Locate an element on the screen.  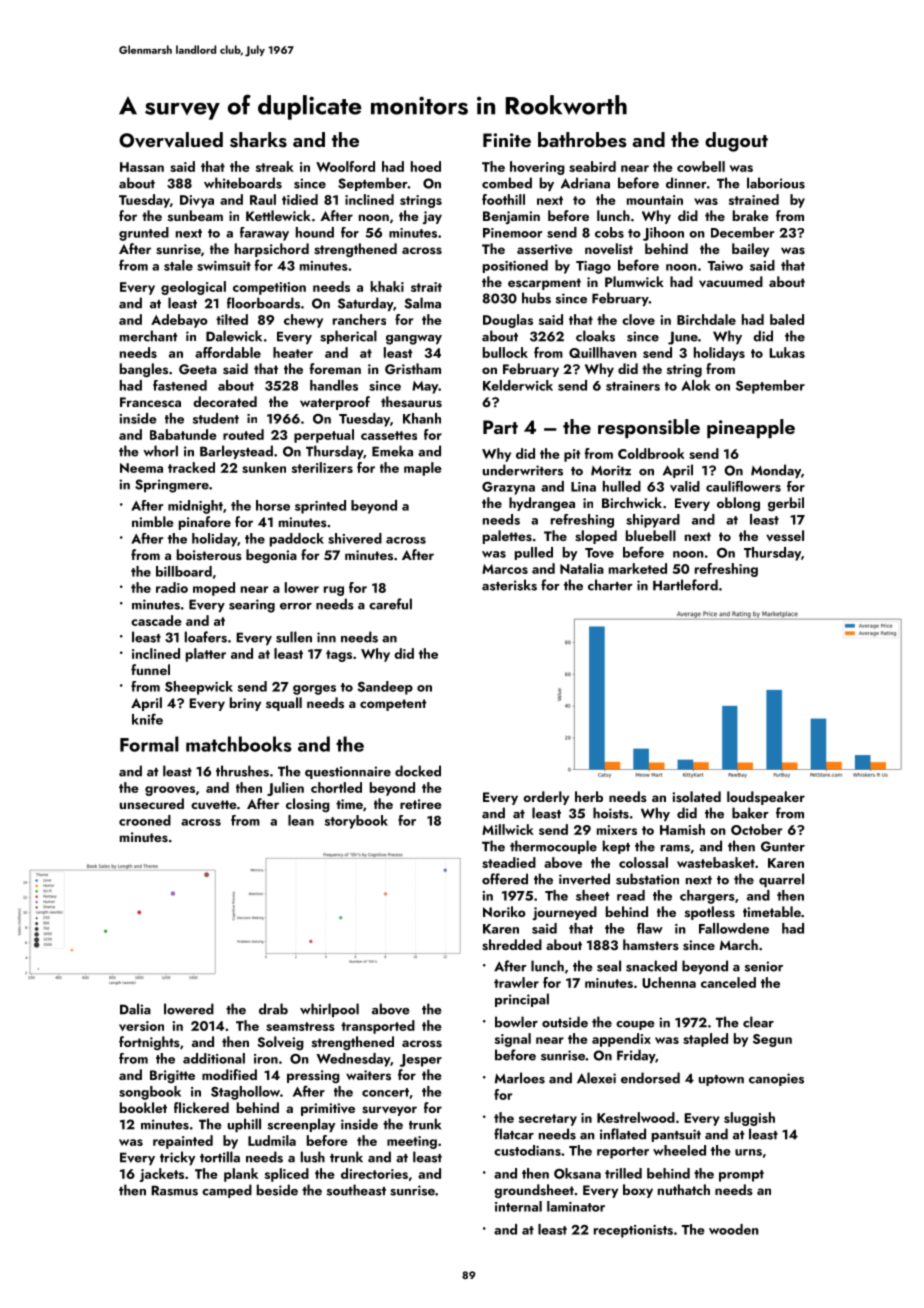
Pinemoor is located at coordinates (513, 233).
